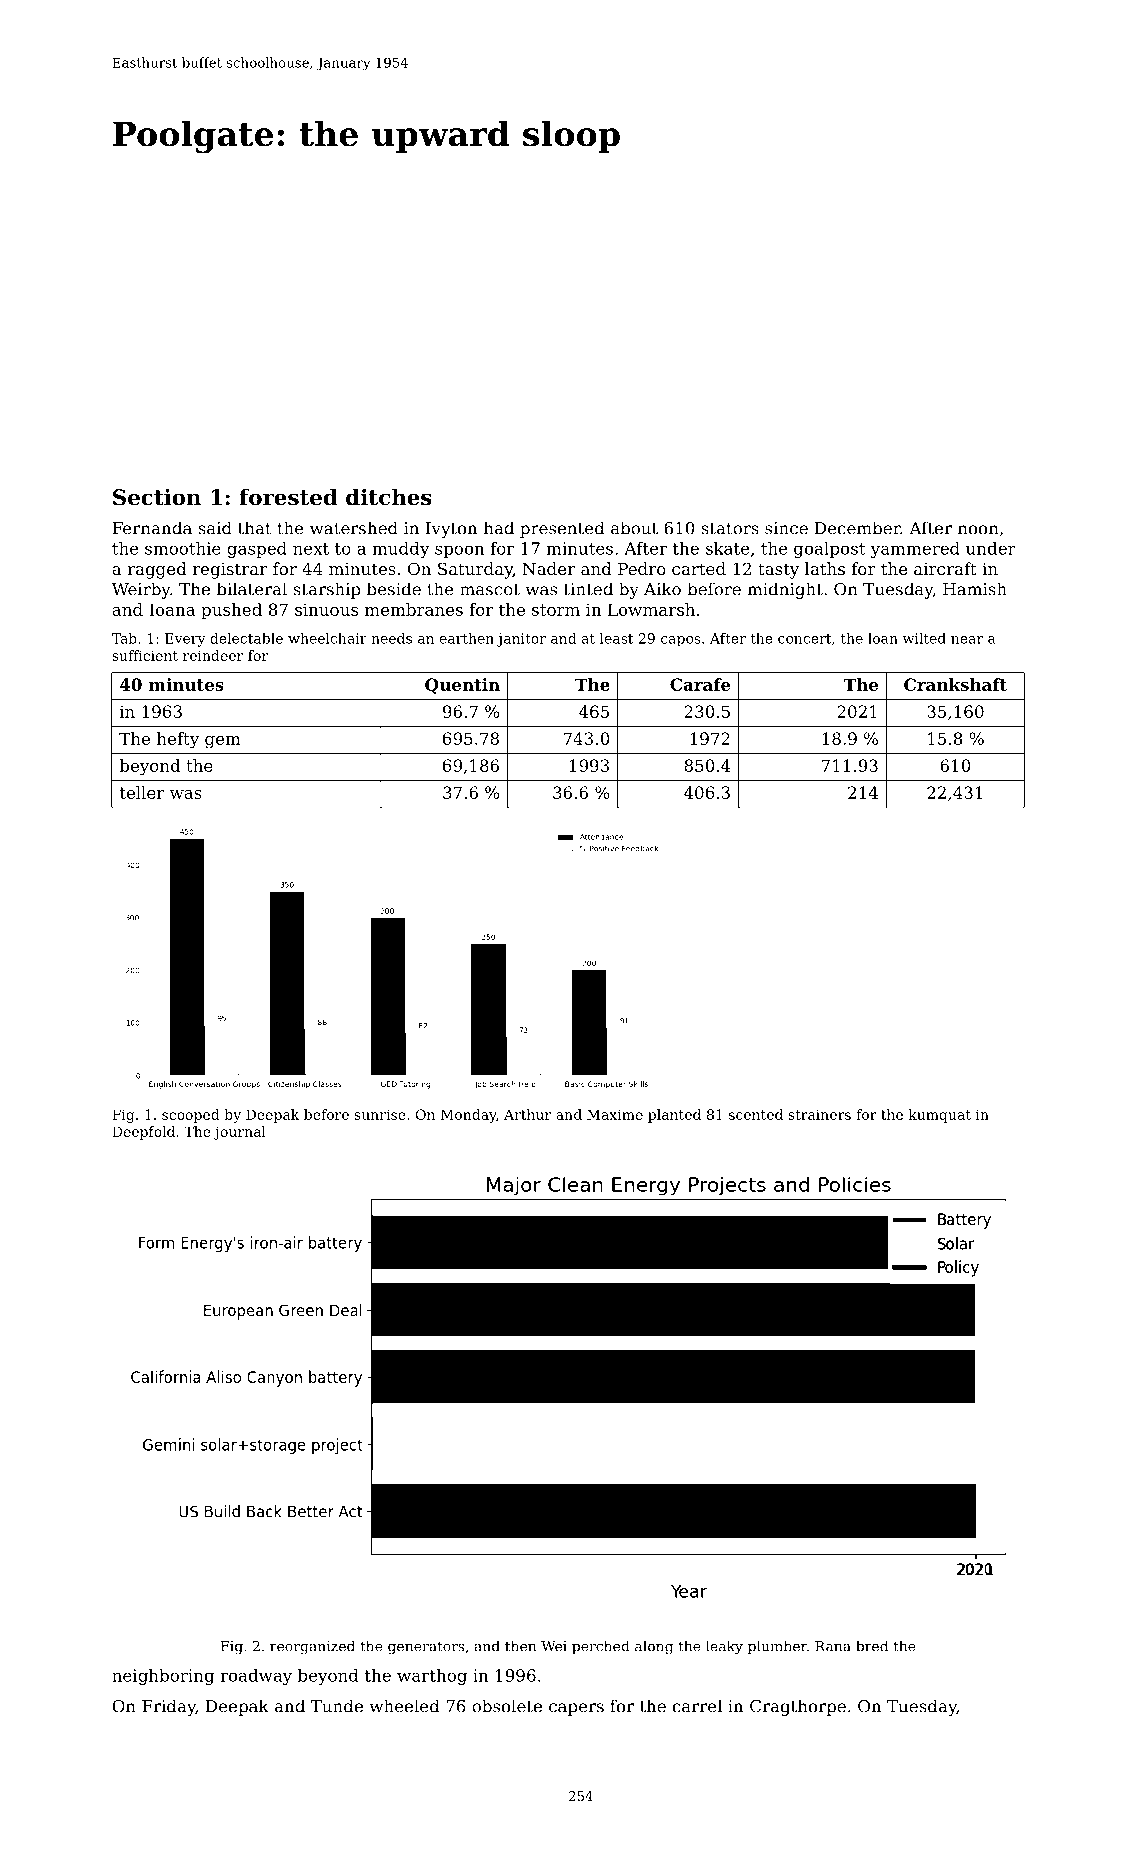 Image resolution: width=1136 pixels, height=1871 pixels. What do you see at coordinates (256, 1677) in the screenshot?
I see `roadway` at bounding box center [256, 1677].
